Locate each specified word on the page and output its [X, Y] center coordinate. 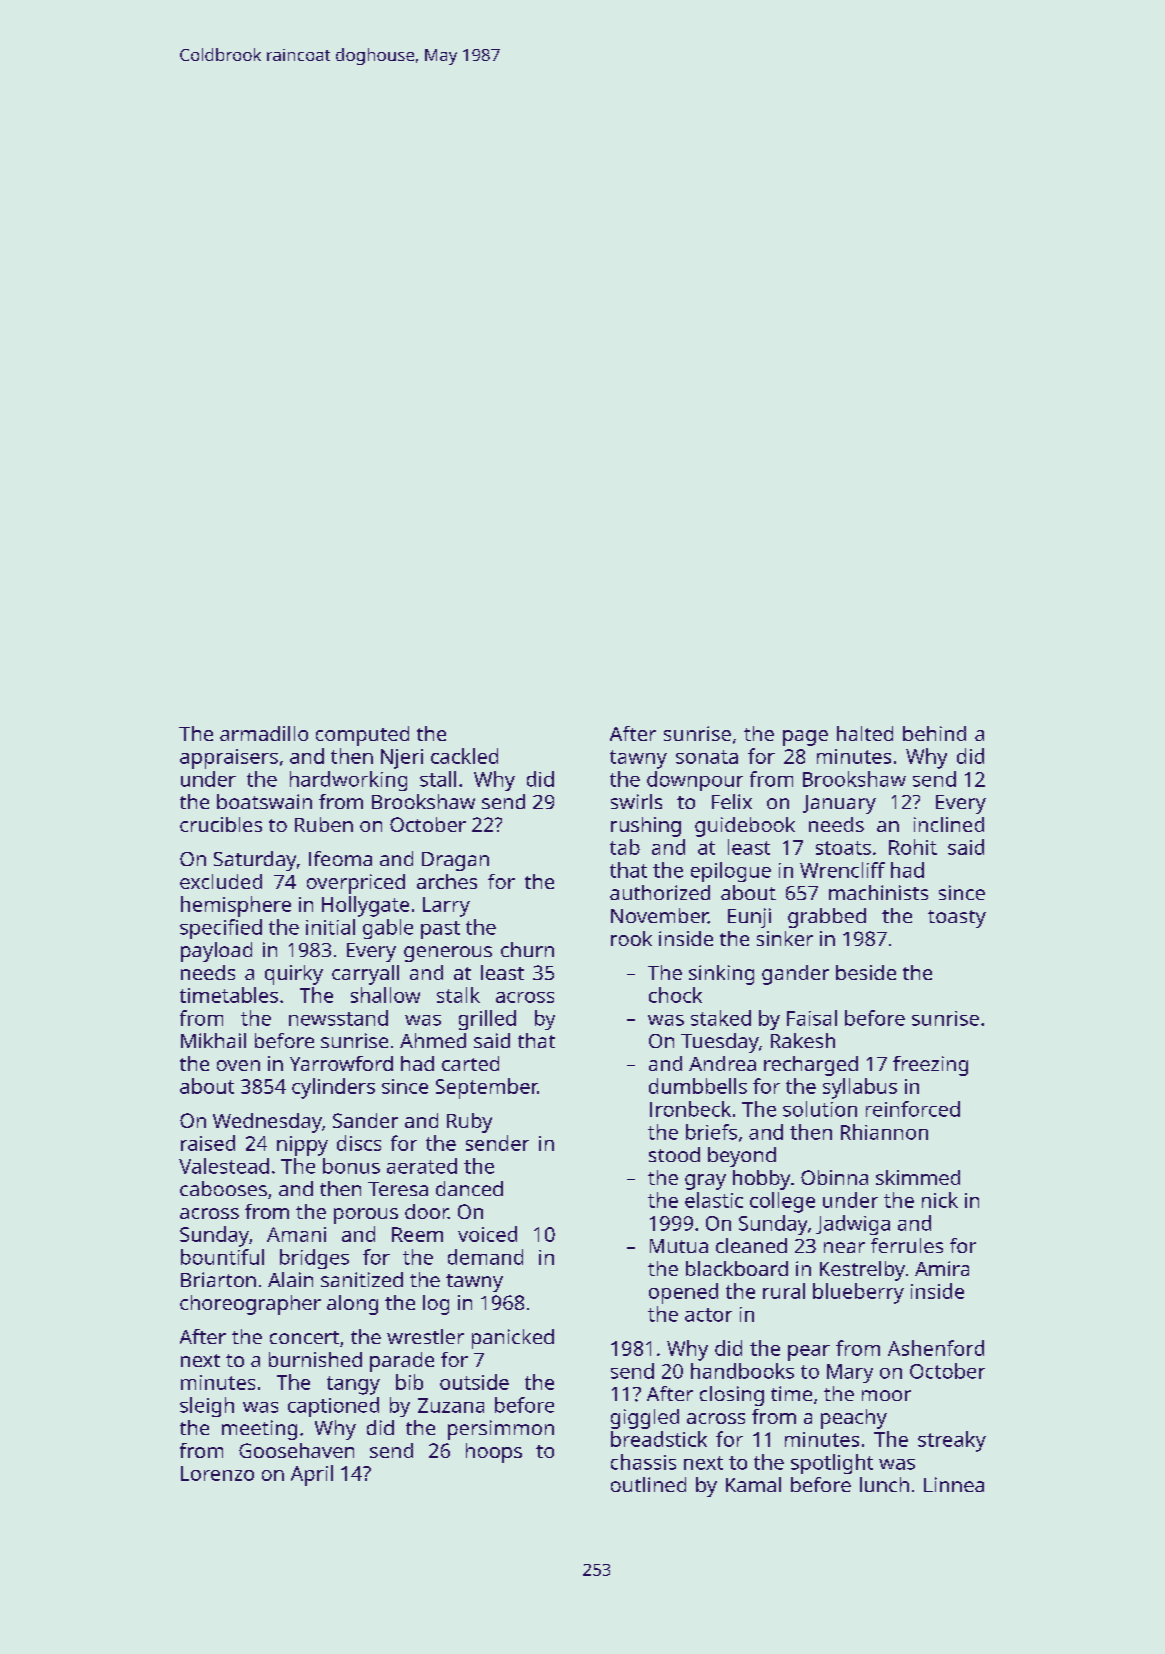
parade [402, 1362]
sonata [707, 757]
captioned [333, 1407]
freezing [930, 1066]
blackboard [737, 1268]
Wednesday [267, 1123]
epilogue [731, 872]
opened [683, 1293]
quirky [294, 975]
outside [474, 1382]
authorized [660, 892]
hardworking [348, 781]
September [487, 1088]
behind [934, 733]
